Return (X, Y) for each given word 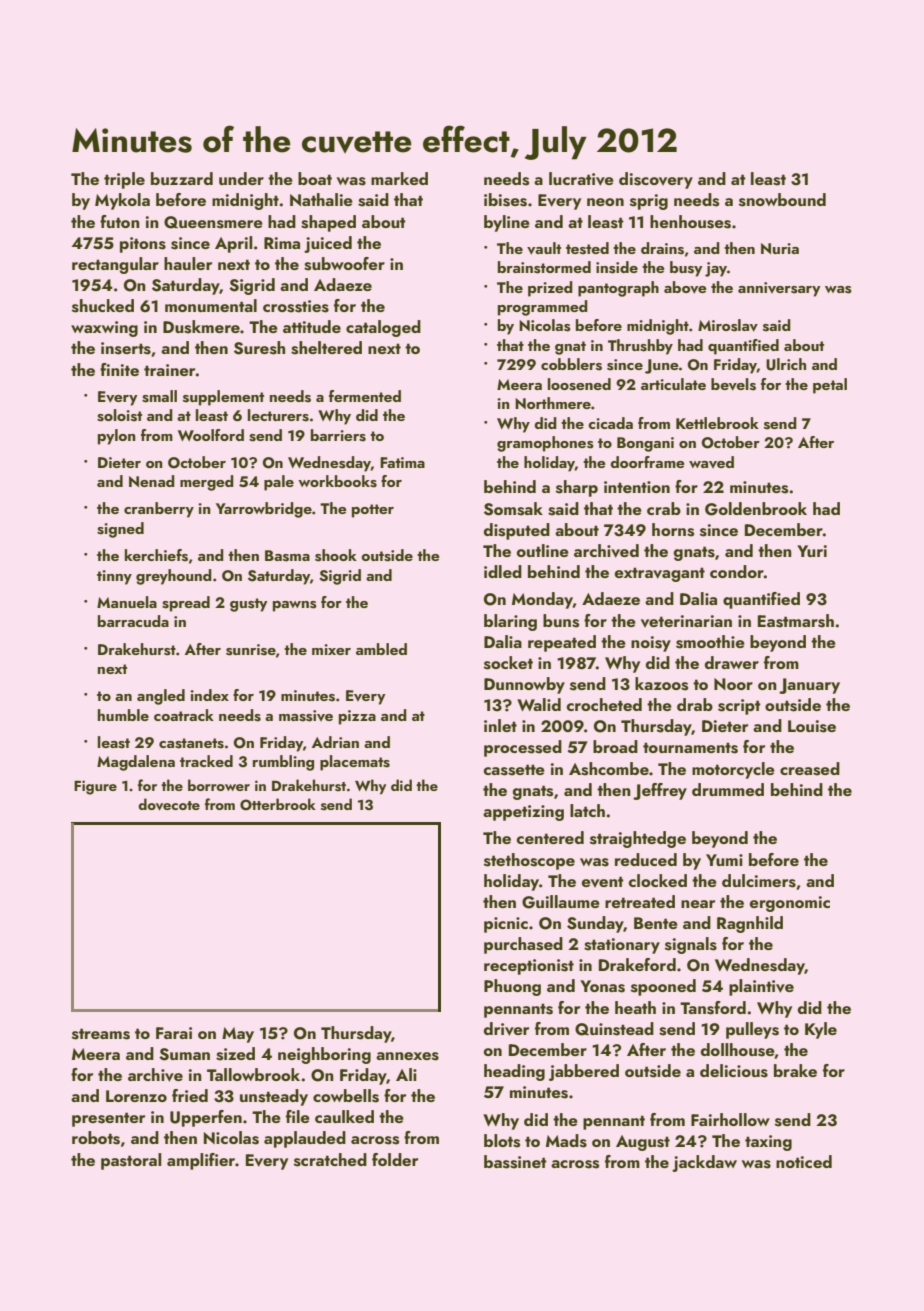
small (159, 396)
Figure (95, 787)
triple (124, 180)
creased (810, 769)
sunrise (251, 650)
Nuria (780, 248)
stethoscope (529, 861)
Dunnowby (524, 685)
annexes (407, 1056)
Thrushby (640, 347)
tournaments (690, 748)
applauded (305, 1139)
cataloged (383, 328)
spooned (663, 987)
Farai (174, 1033)
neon (605, 202)
